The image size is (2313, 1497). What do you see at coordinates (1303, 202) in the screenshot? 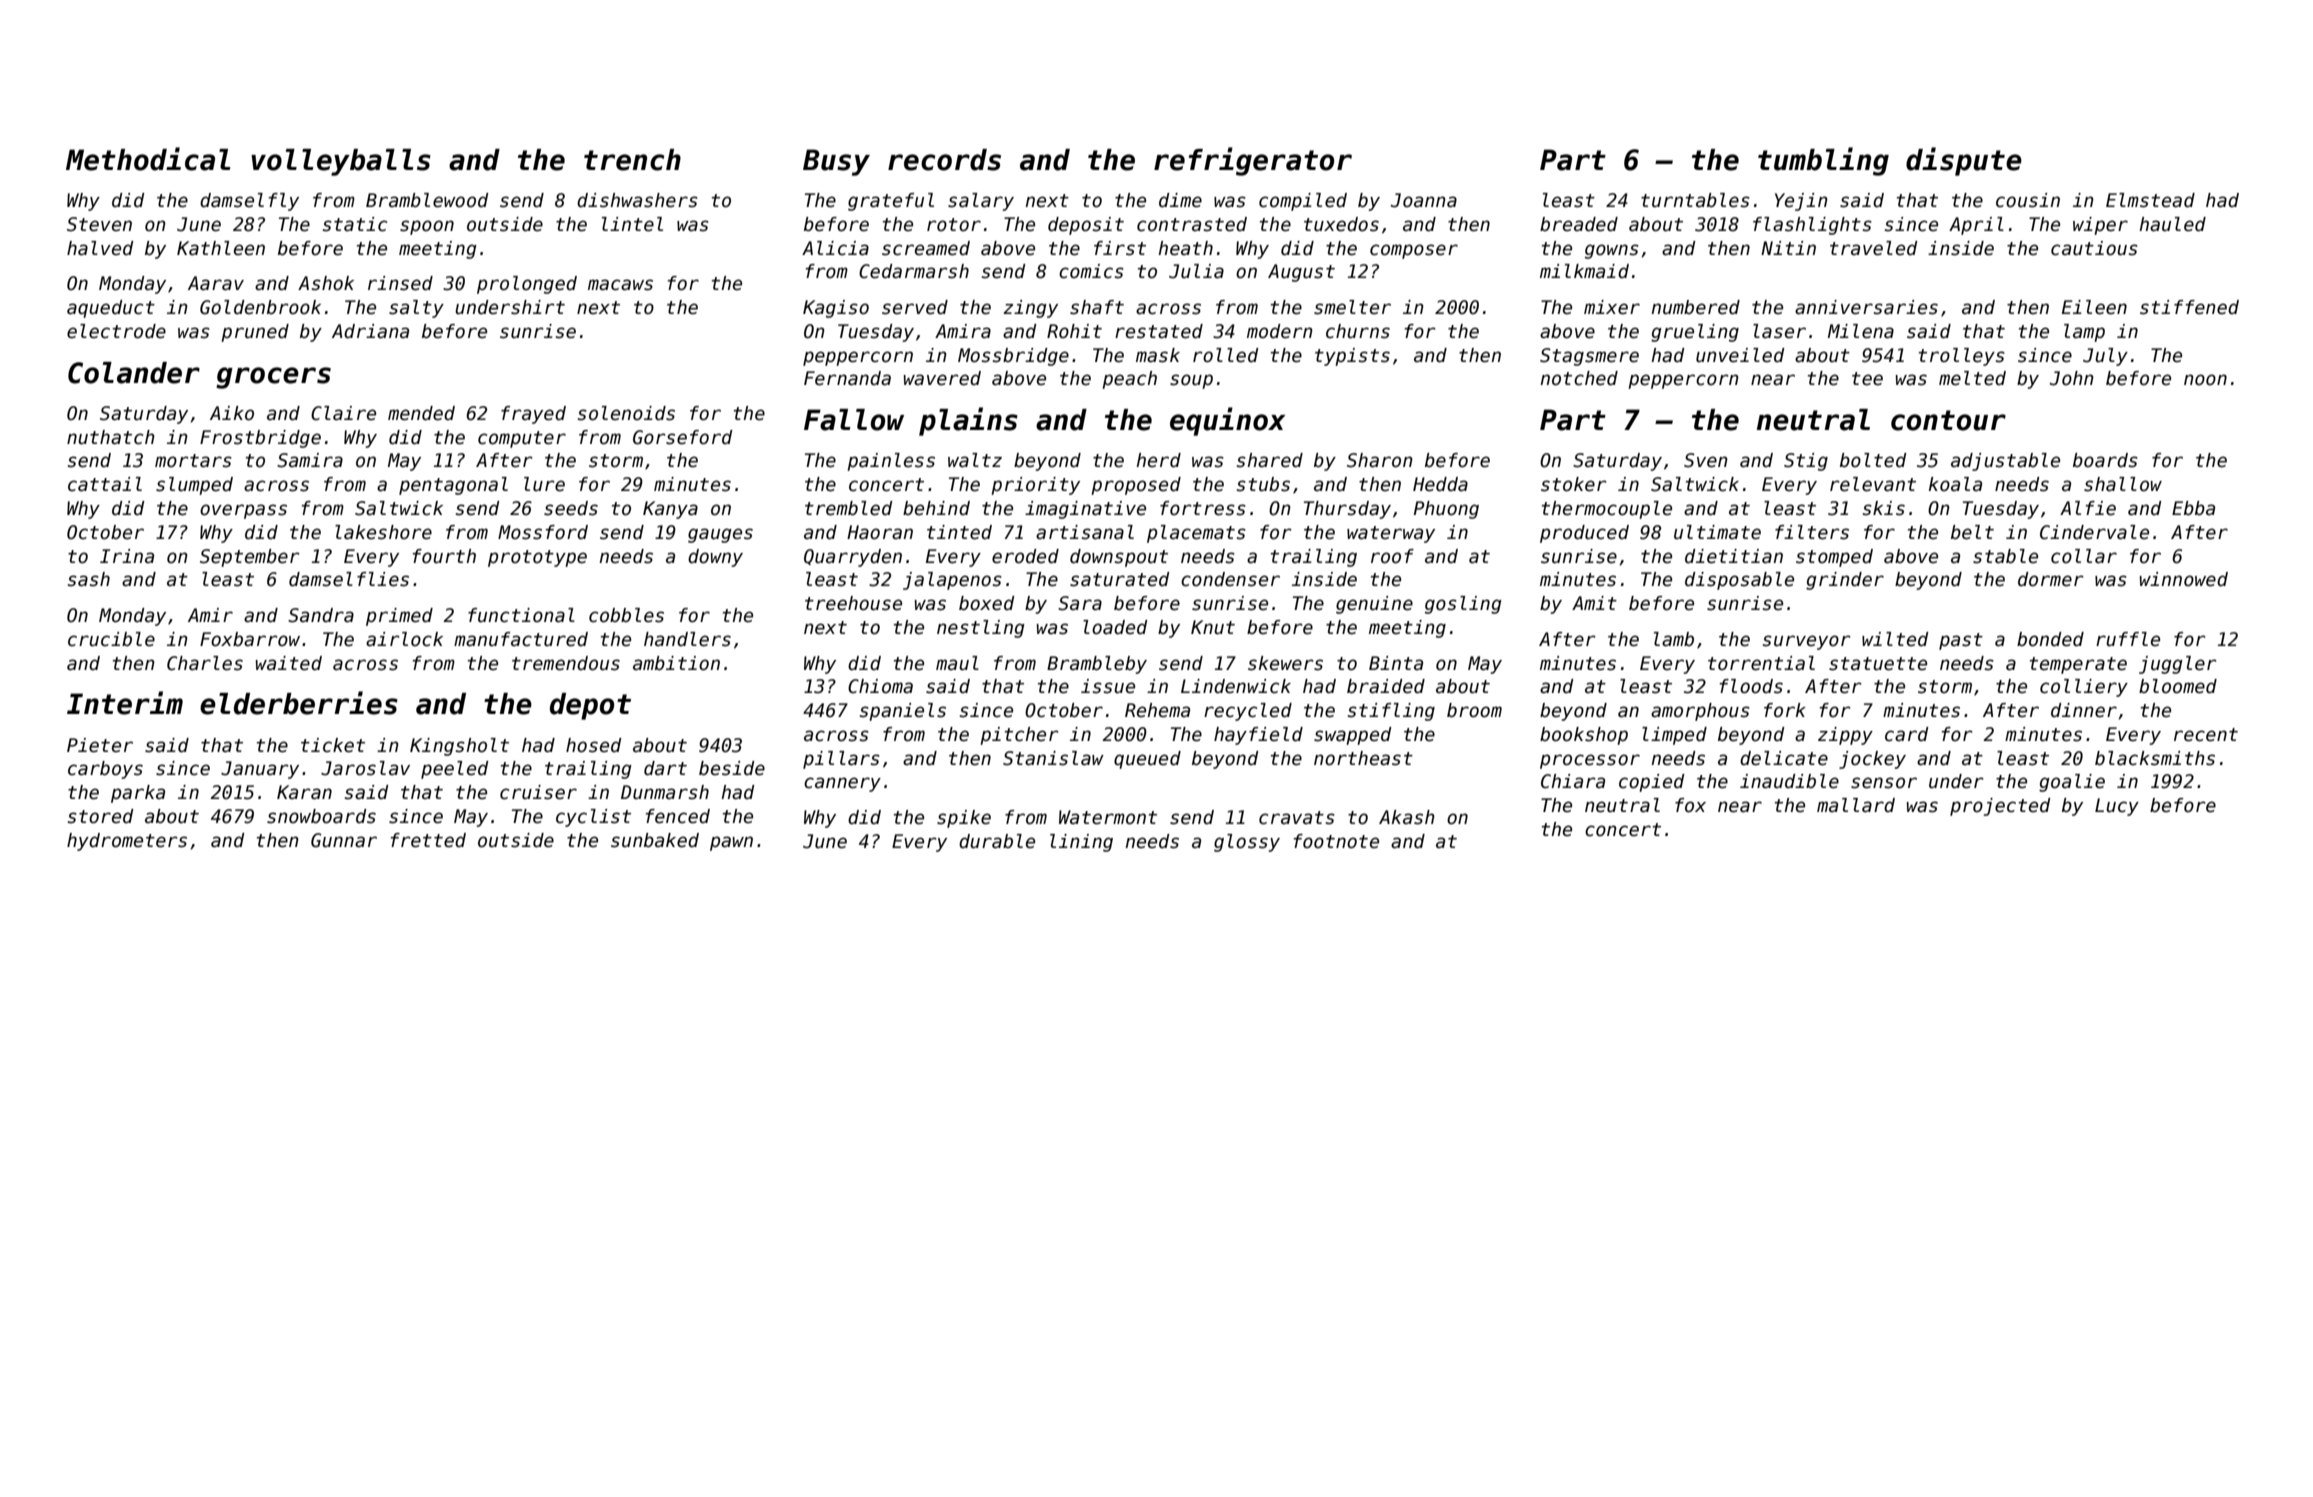
I see `compiled` at bounding box center [1303, 202].
